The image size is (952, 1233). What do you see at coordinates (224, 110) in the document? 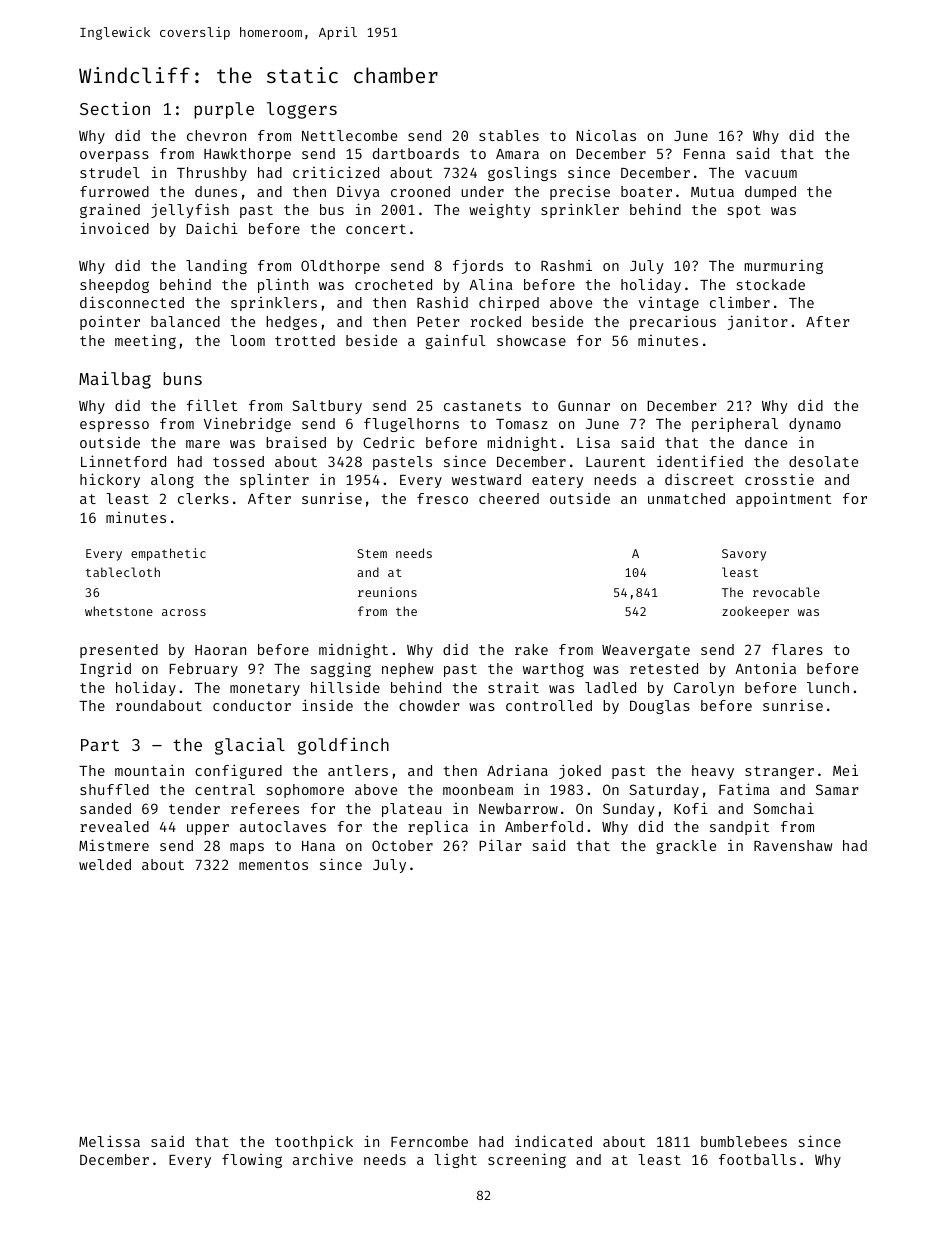
I see `purple` at bounding box center [224, 110].
